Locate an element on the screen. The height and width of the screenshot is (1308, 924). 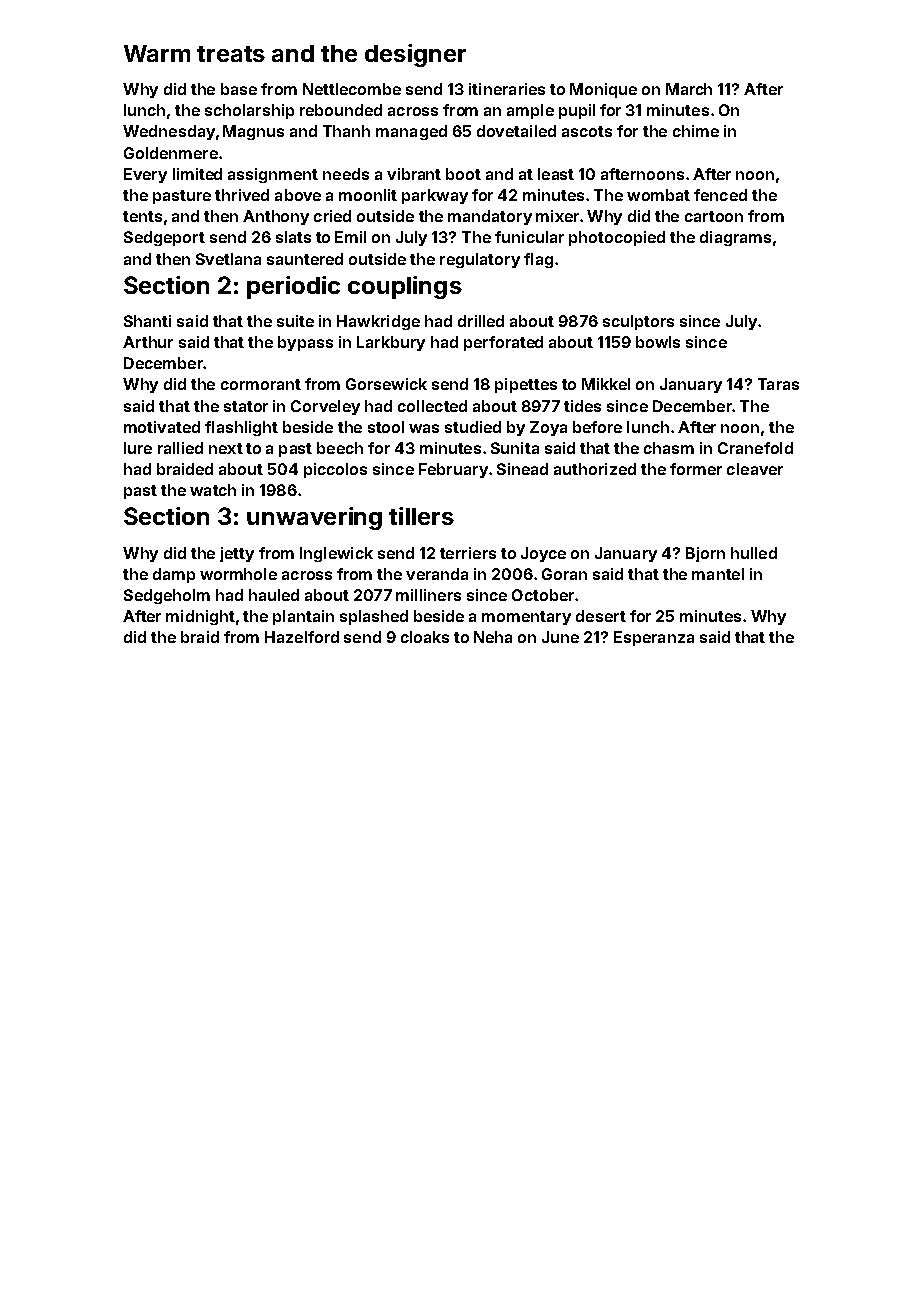
Warm is located at coordinates (157, 53).
